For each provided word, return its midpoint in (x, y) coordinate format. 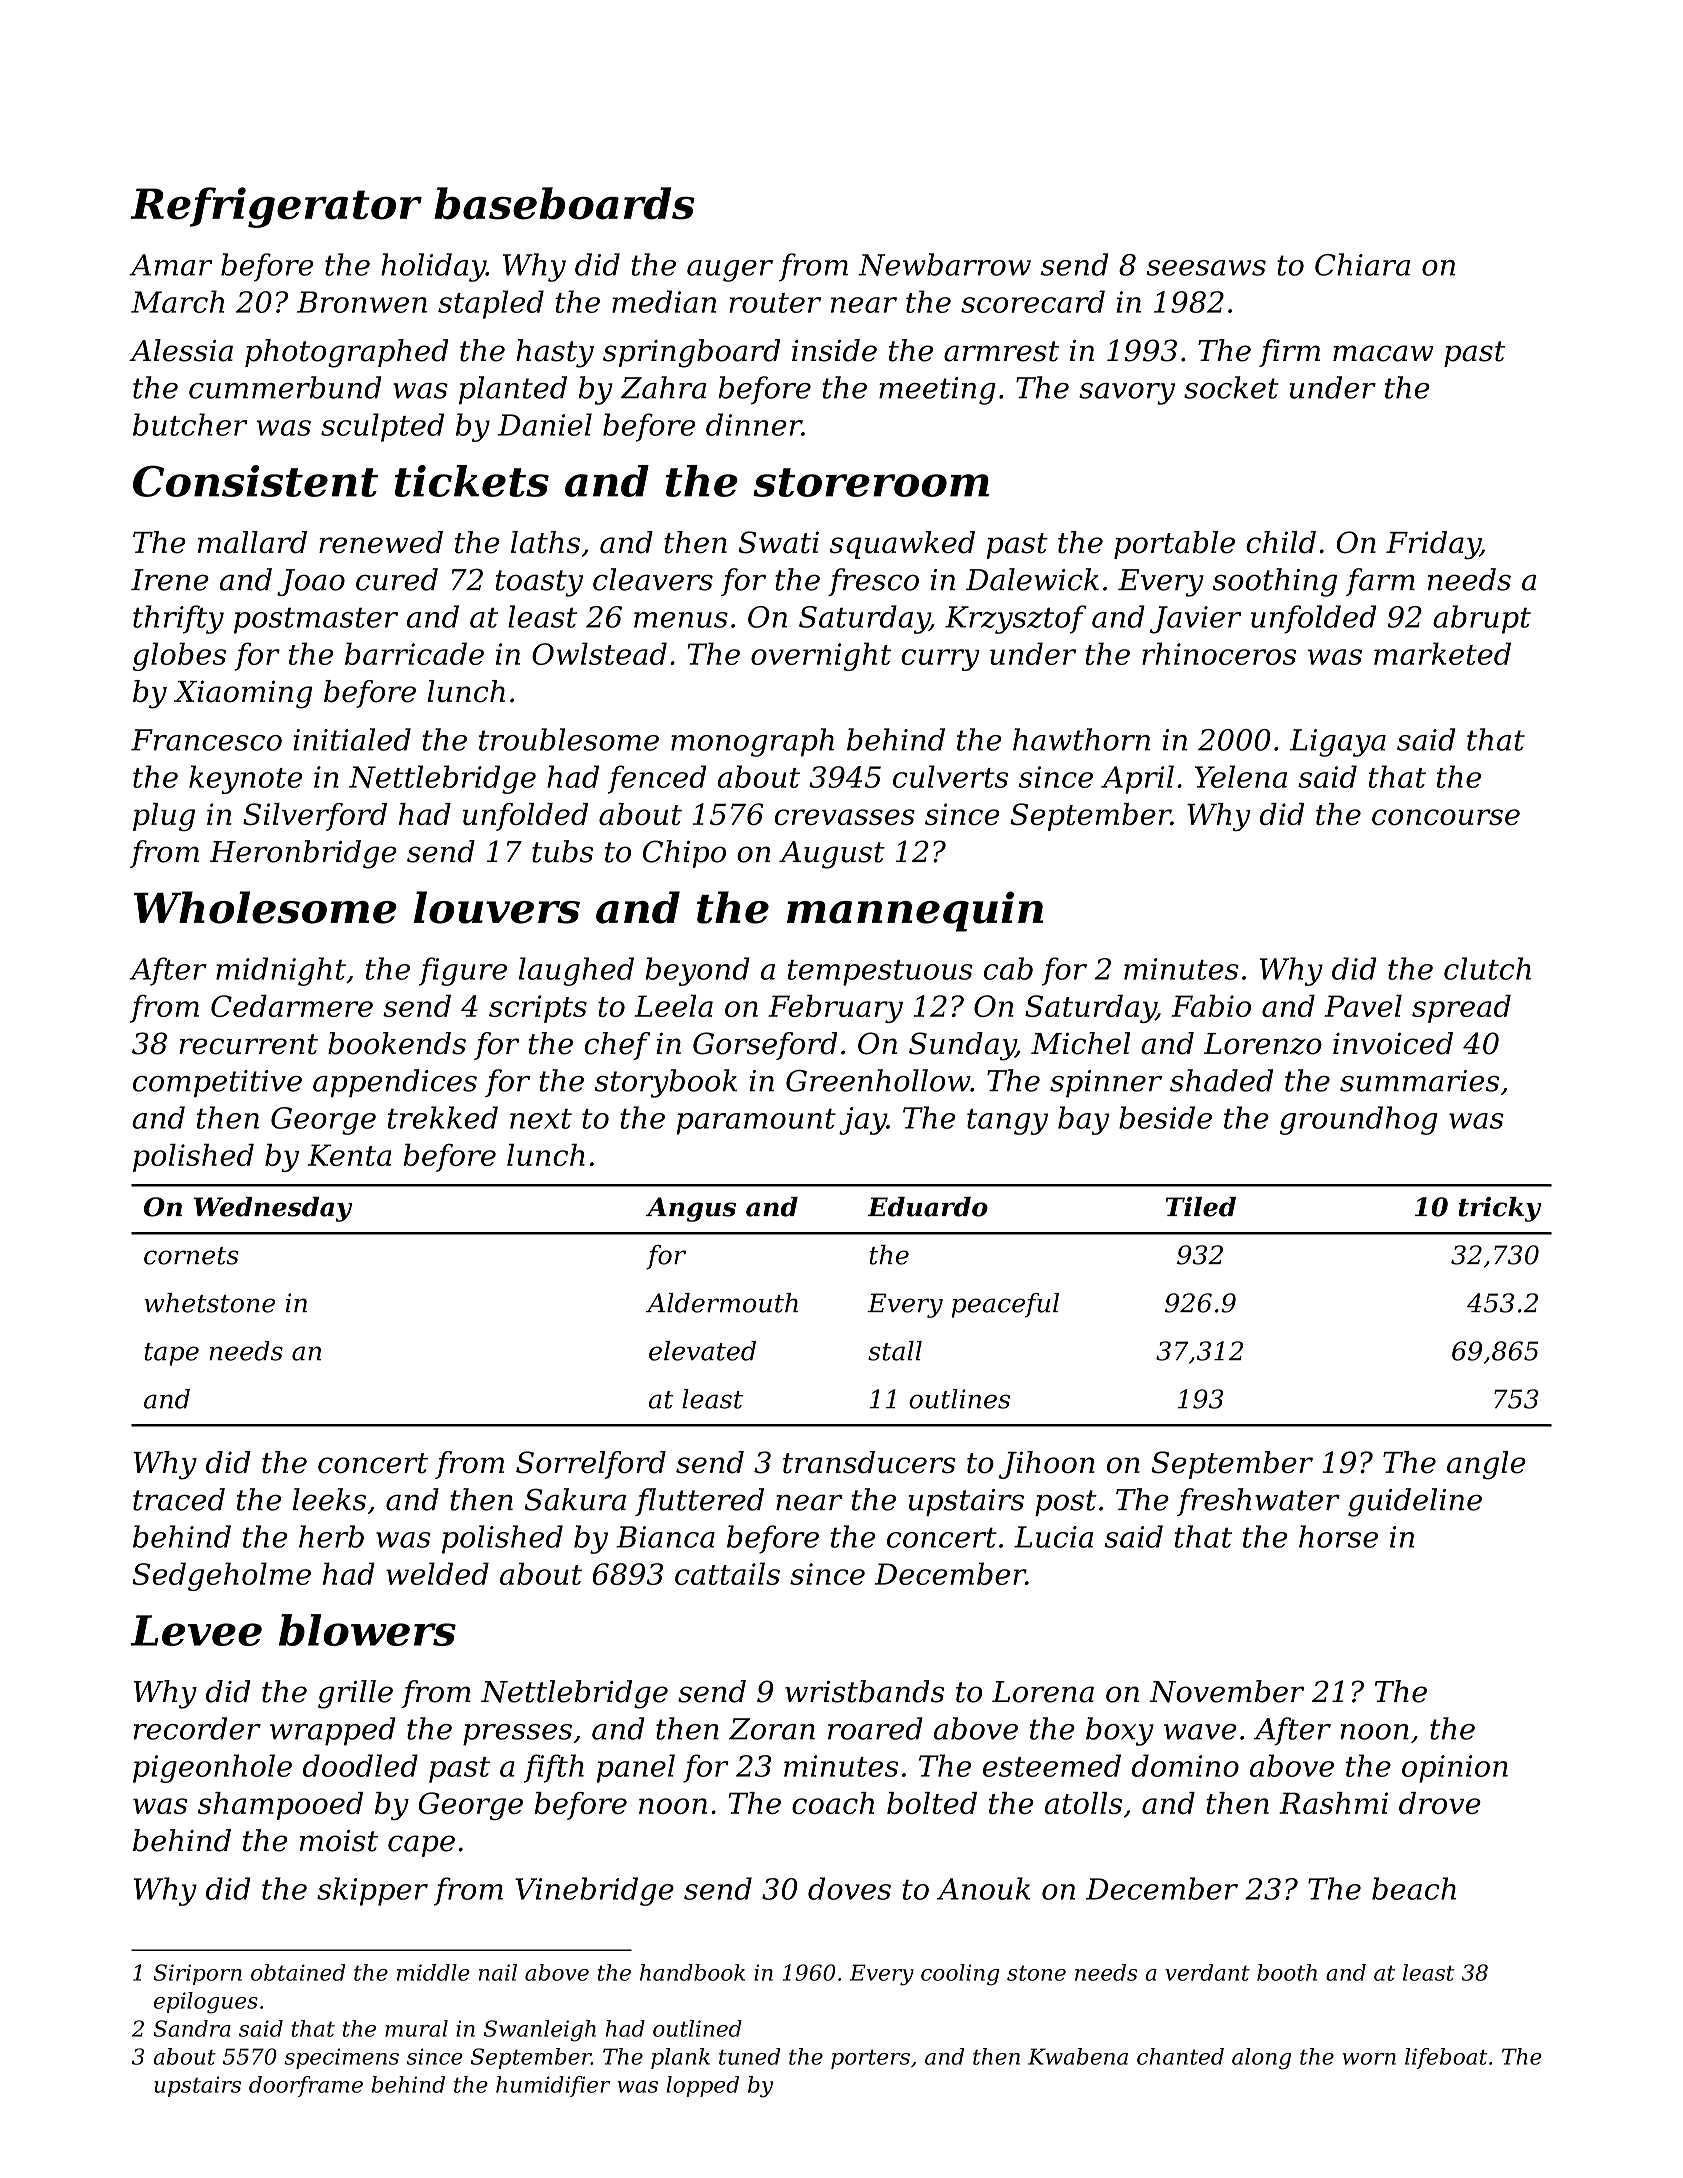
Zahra (663, 387)
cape (421, 1846)
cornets (191, 1256)
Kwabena (1078, 2056)
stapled (491, 304)
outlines (959, 1399)
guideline (1415, 1502)
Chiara (1362, 264)
